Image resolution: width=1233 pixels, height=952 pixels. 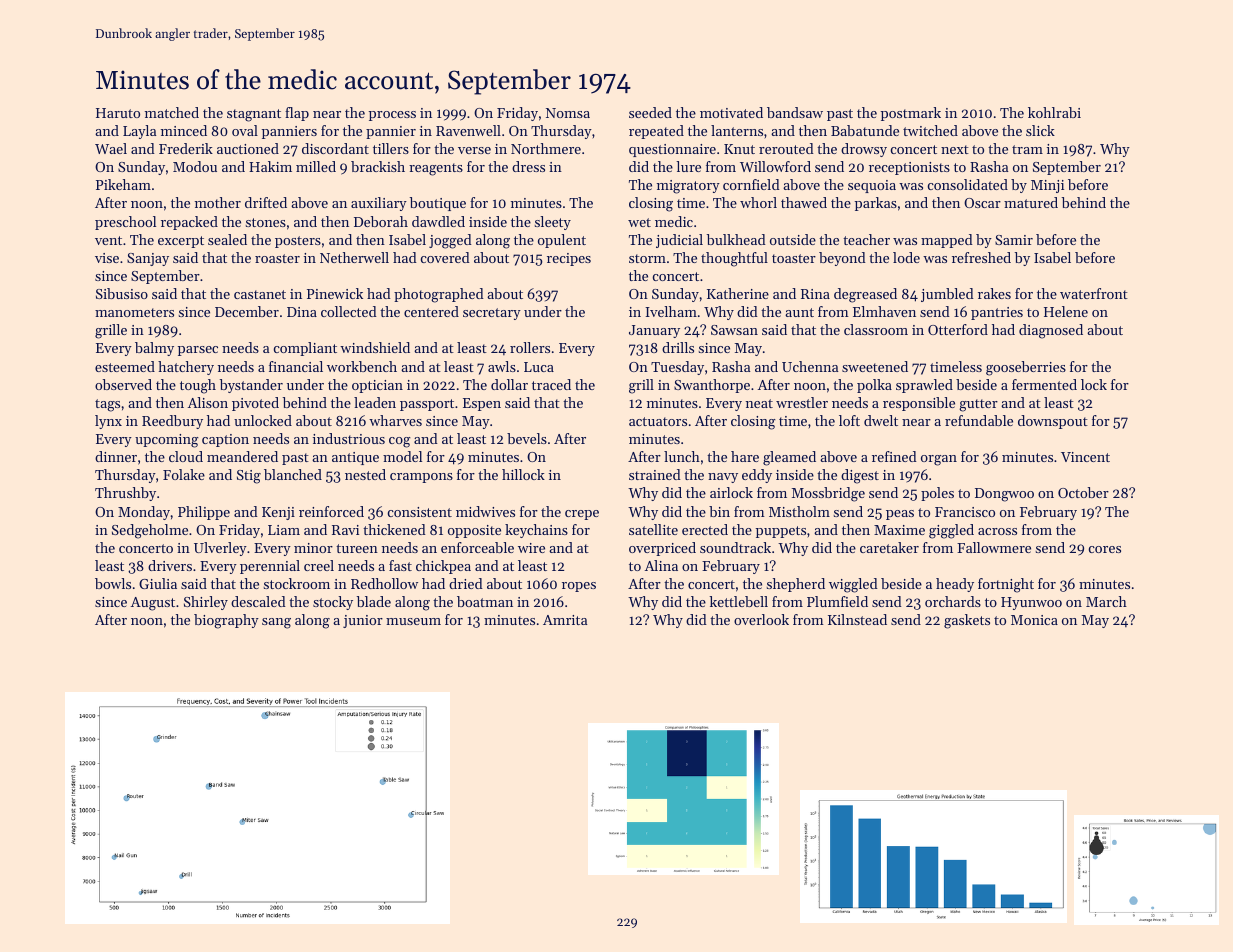 I want to click on Francisco, so click(x=965, y=512).
